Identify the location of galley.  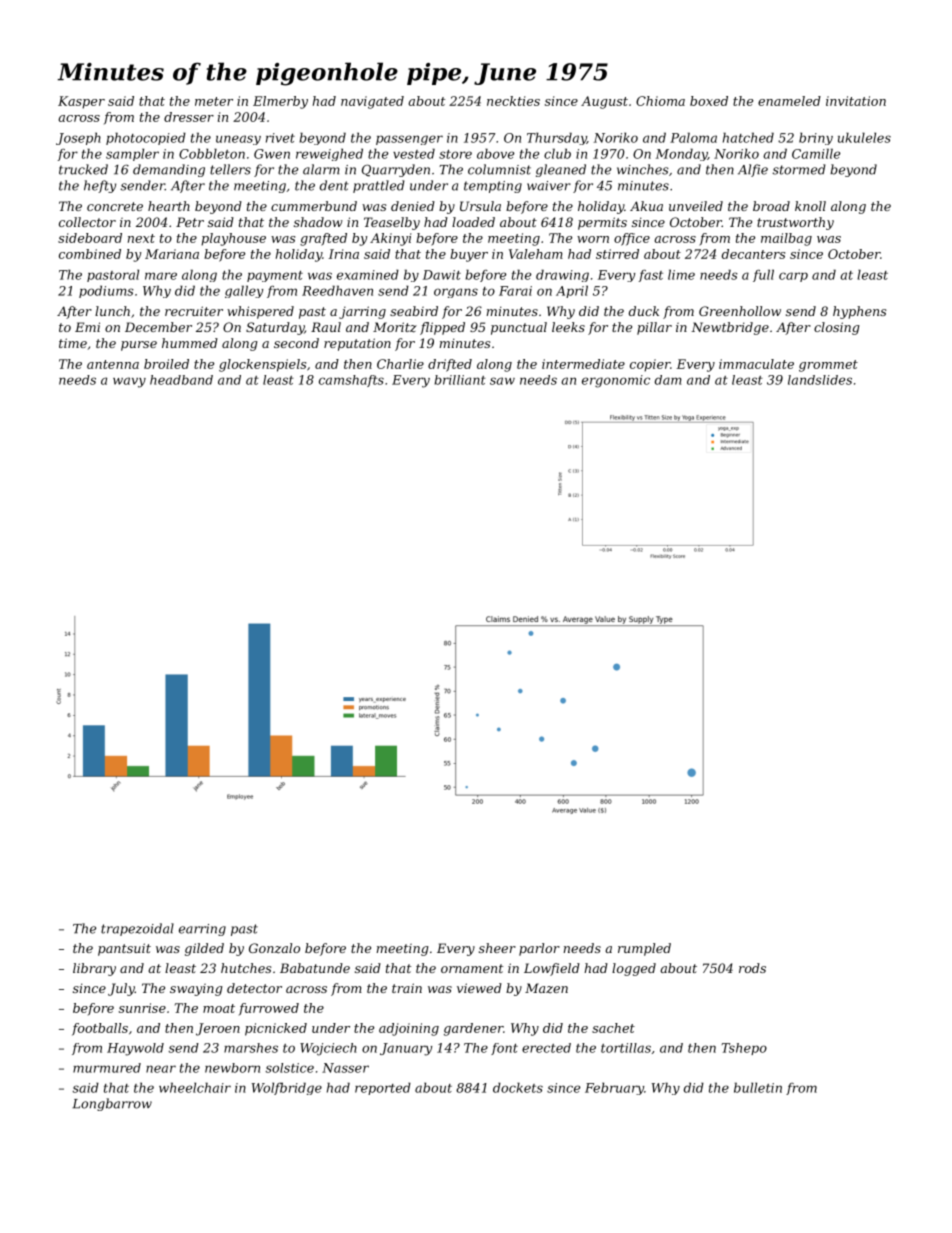
(244, 291).
